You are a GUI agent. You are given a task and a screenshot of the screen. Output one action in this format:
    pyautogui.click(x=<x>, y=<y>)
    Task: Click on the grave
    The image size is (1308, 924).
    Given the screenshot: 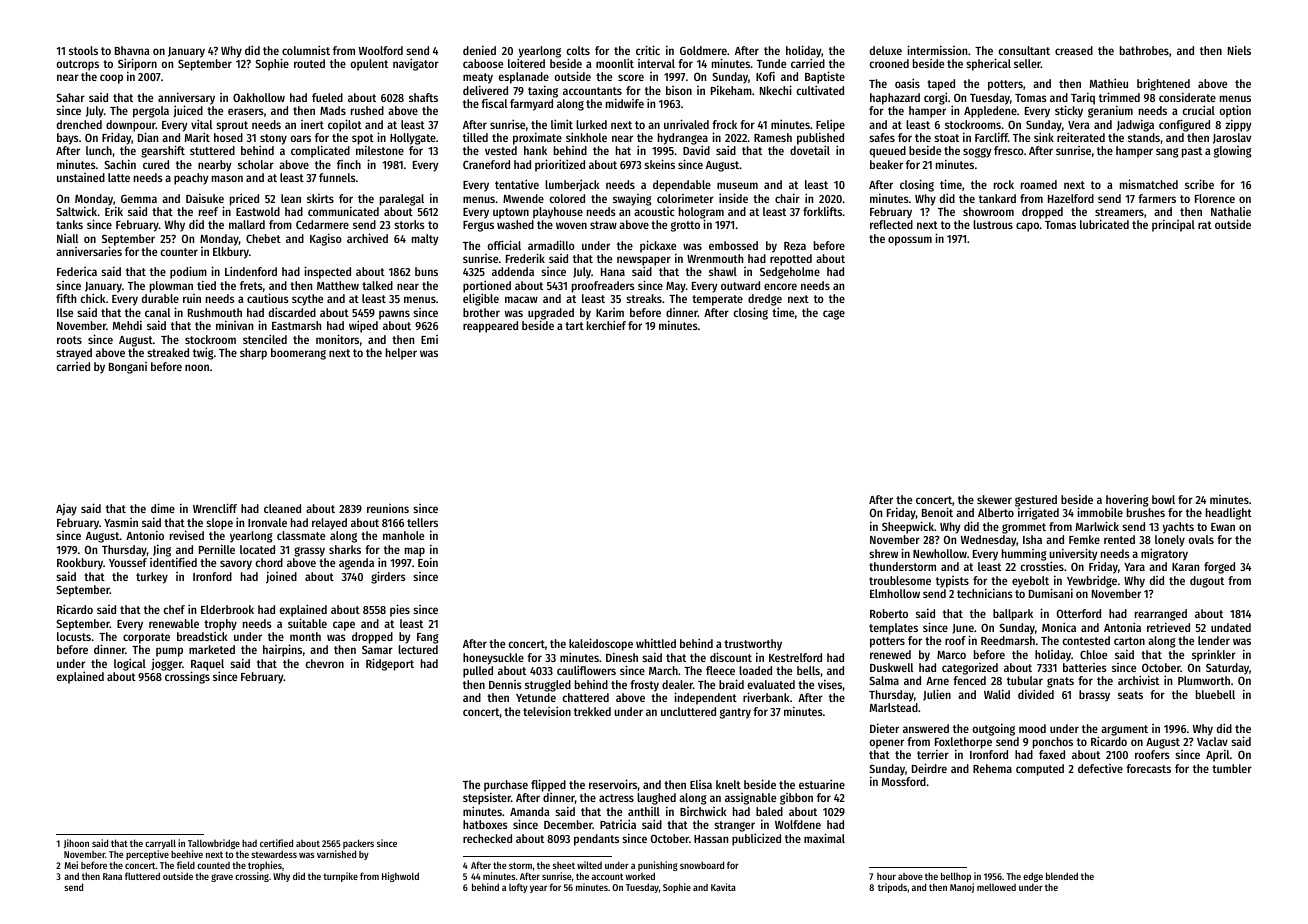 What is the action you would take?
    pyautogui.click(x=222, y=878)
